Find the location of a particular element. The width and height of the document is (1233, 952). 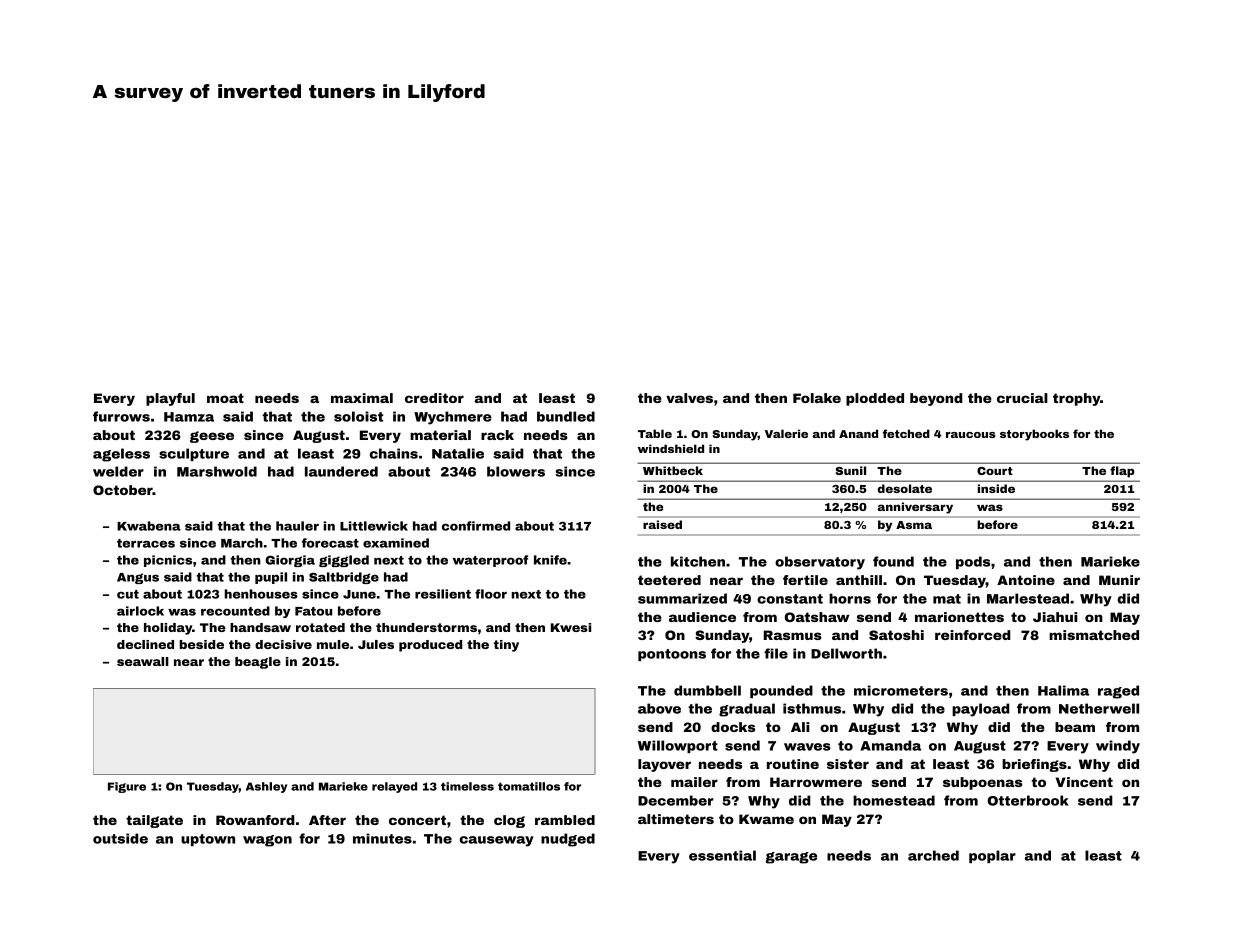

minutes is located at coordinates (382, 838).
